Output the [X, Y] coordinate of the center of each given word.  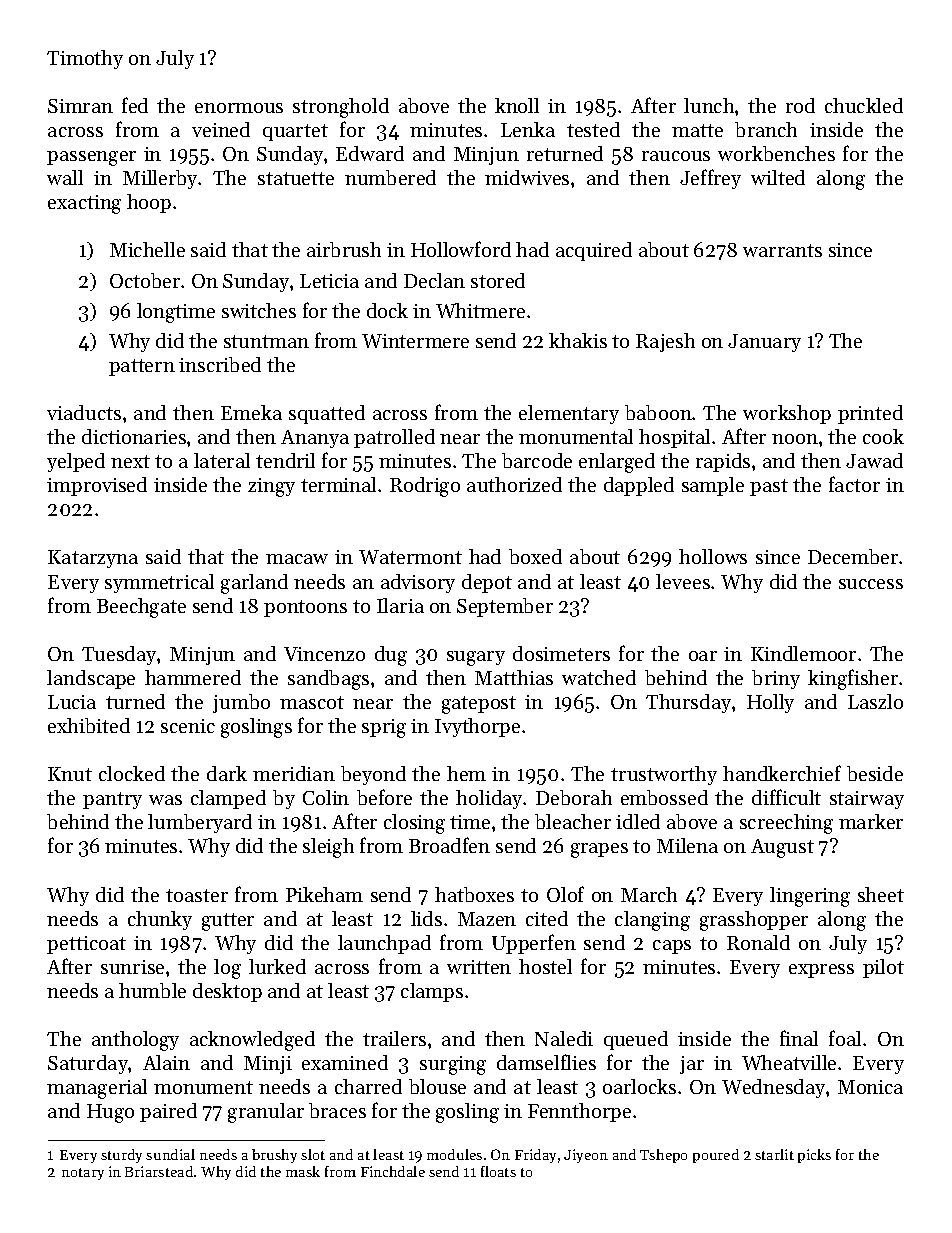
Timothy [85, 59]
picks [814, 1156]
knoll [517, 105]
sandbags [328, 680]
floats [498, 1171]
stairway [867, 800]
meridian [294, 773]
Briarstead [159, 1171]
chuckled [864, 105]
